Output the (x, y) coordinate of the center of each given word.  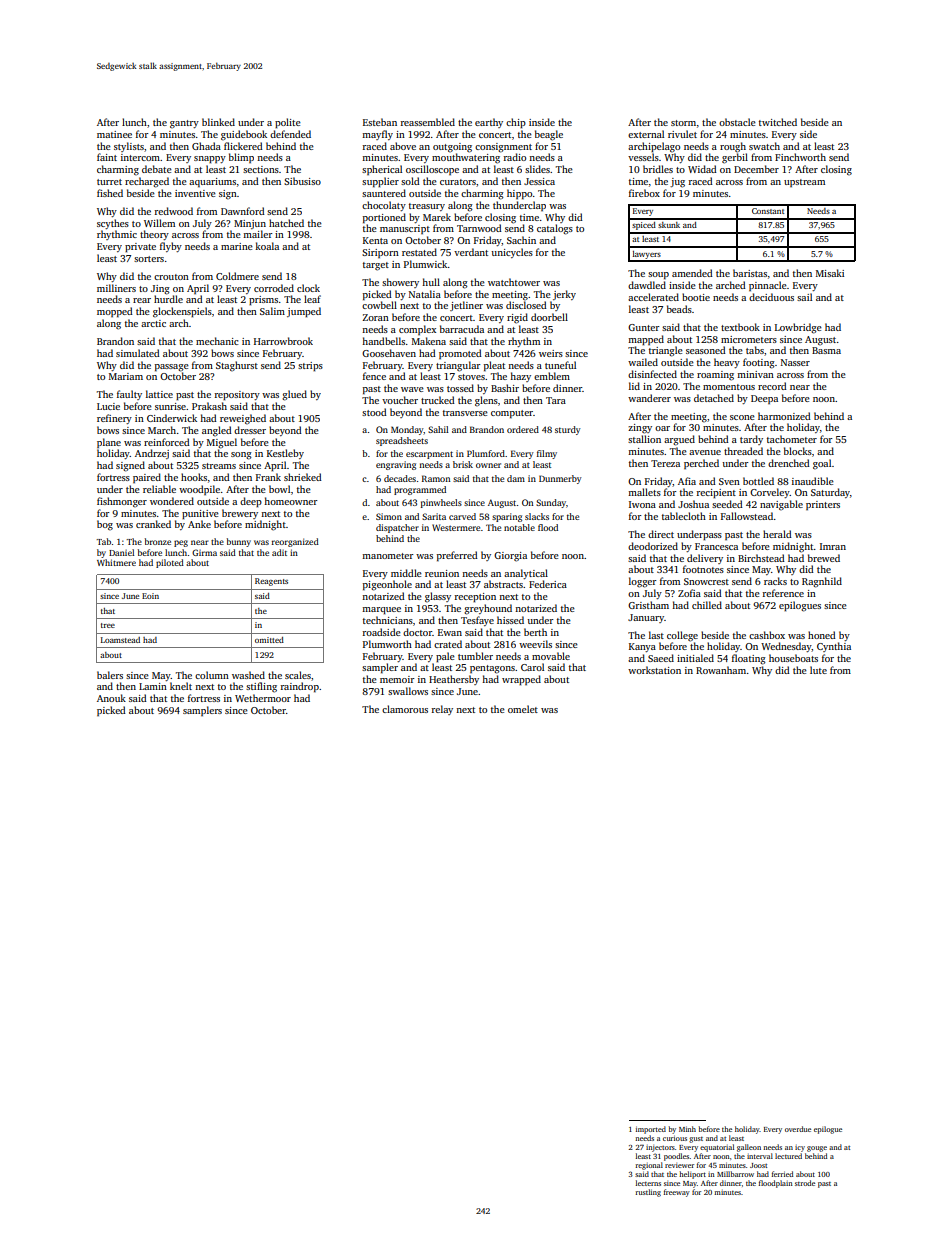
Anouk (111, 698)
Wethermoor (263, 698)
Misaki (830, 273)
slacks (537, 516)
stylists (129, 147)
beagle (549, 135)
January (646, 618)
